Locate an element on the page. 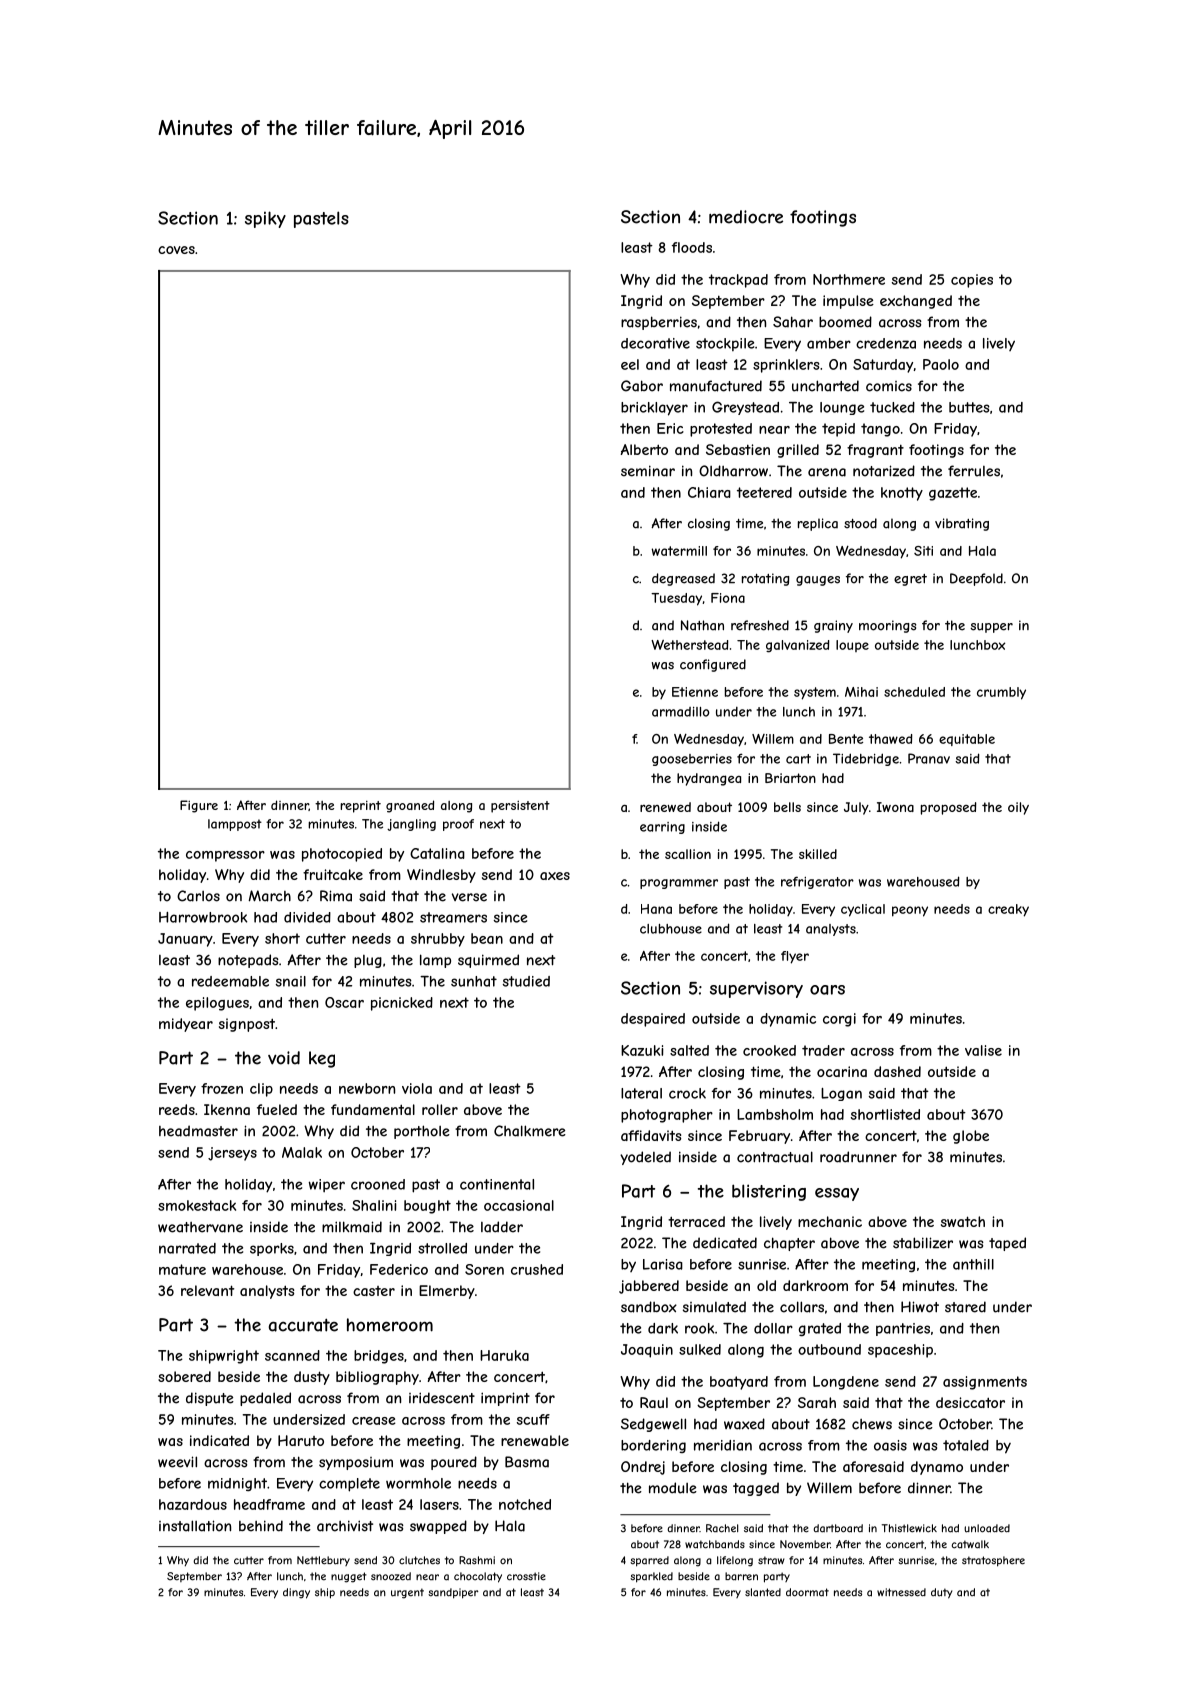 The image size is (1191, 1685). ladder is located at coordinates (502, 1227).
